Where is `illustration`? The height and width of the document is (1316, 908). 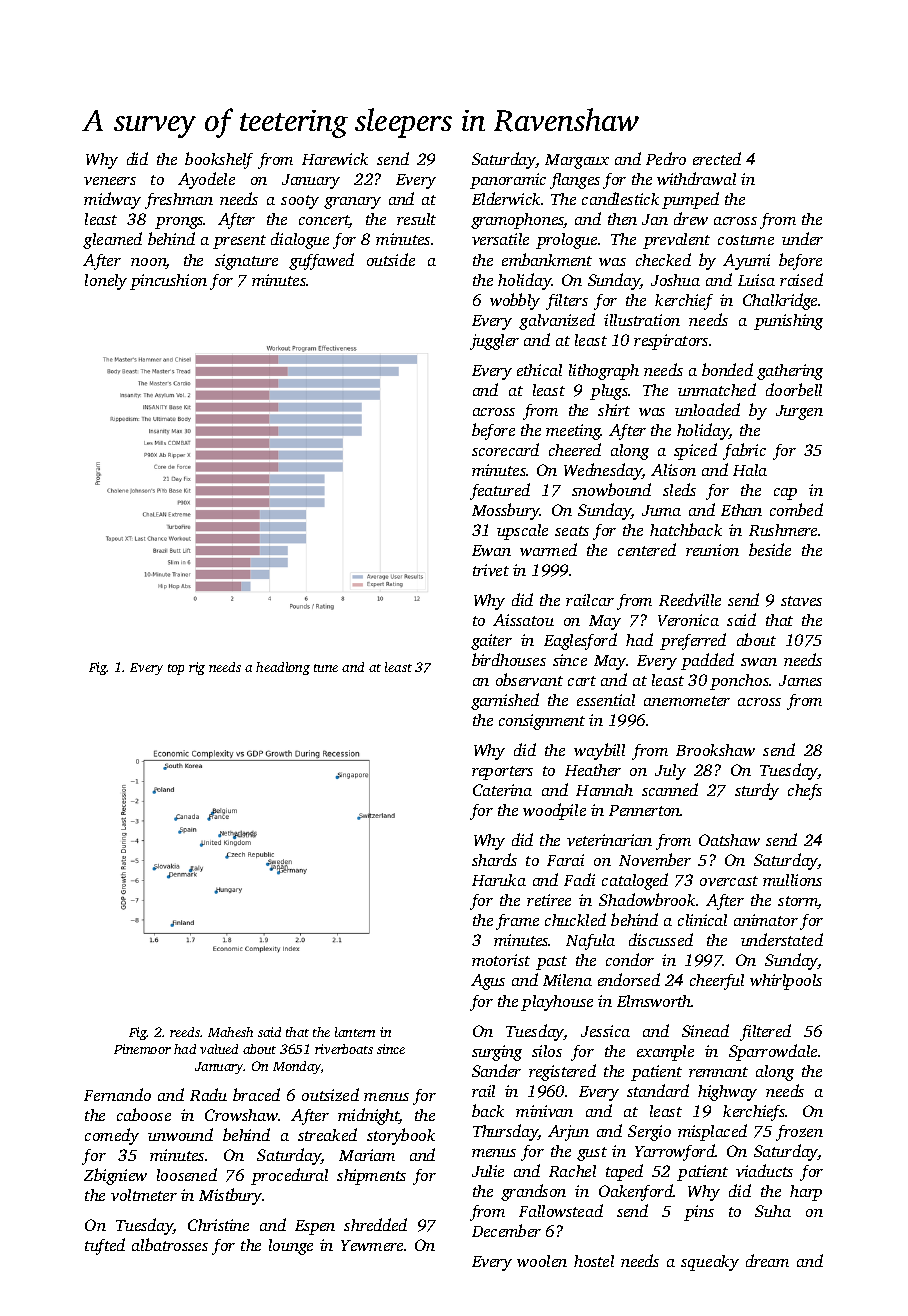 illustration is located at coordinates (642, 320).
